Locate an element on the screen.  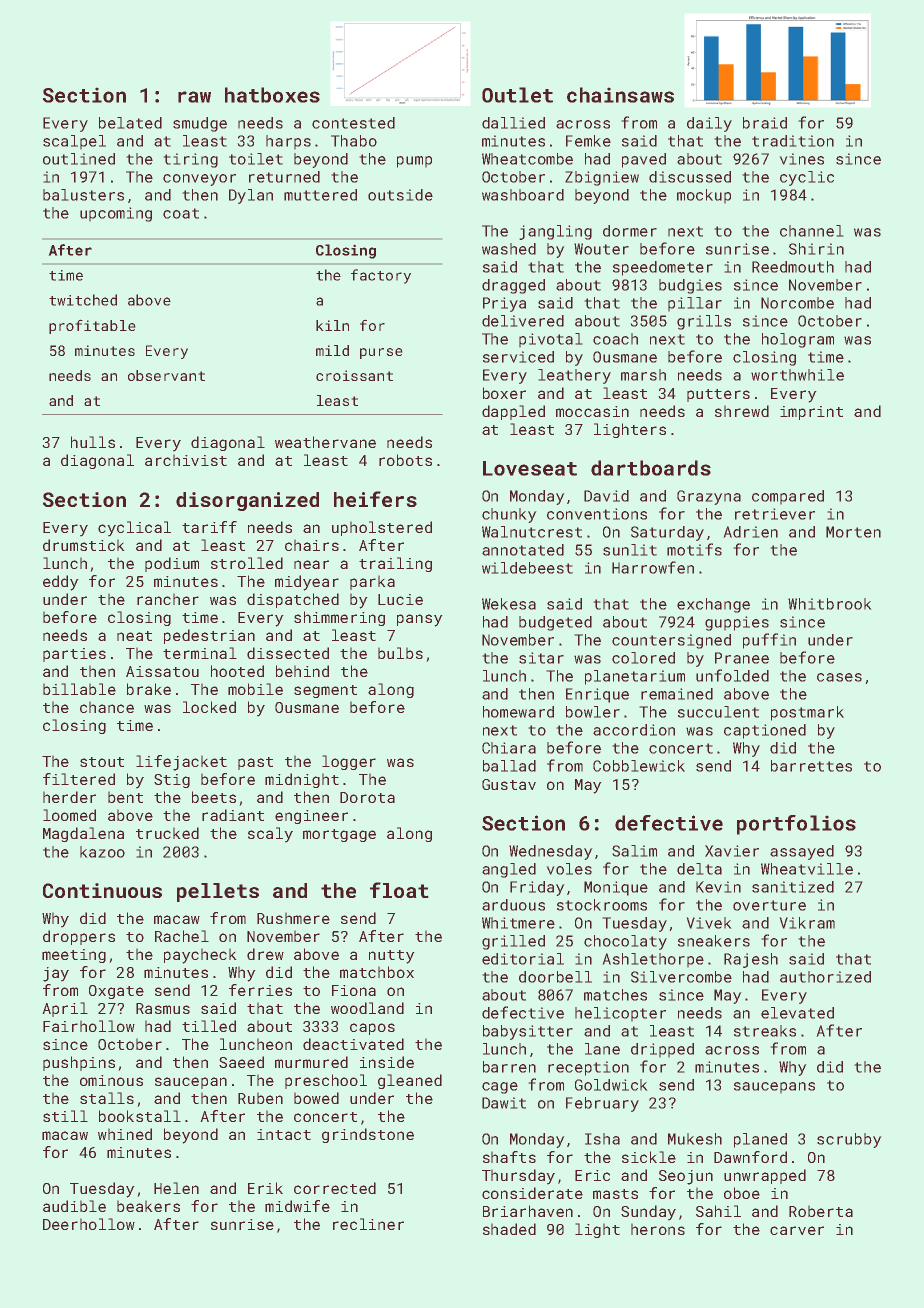
Sahil is located at coordinates (718, 1211).
